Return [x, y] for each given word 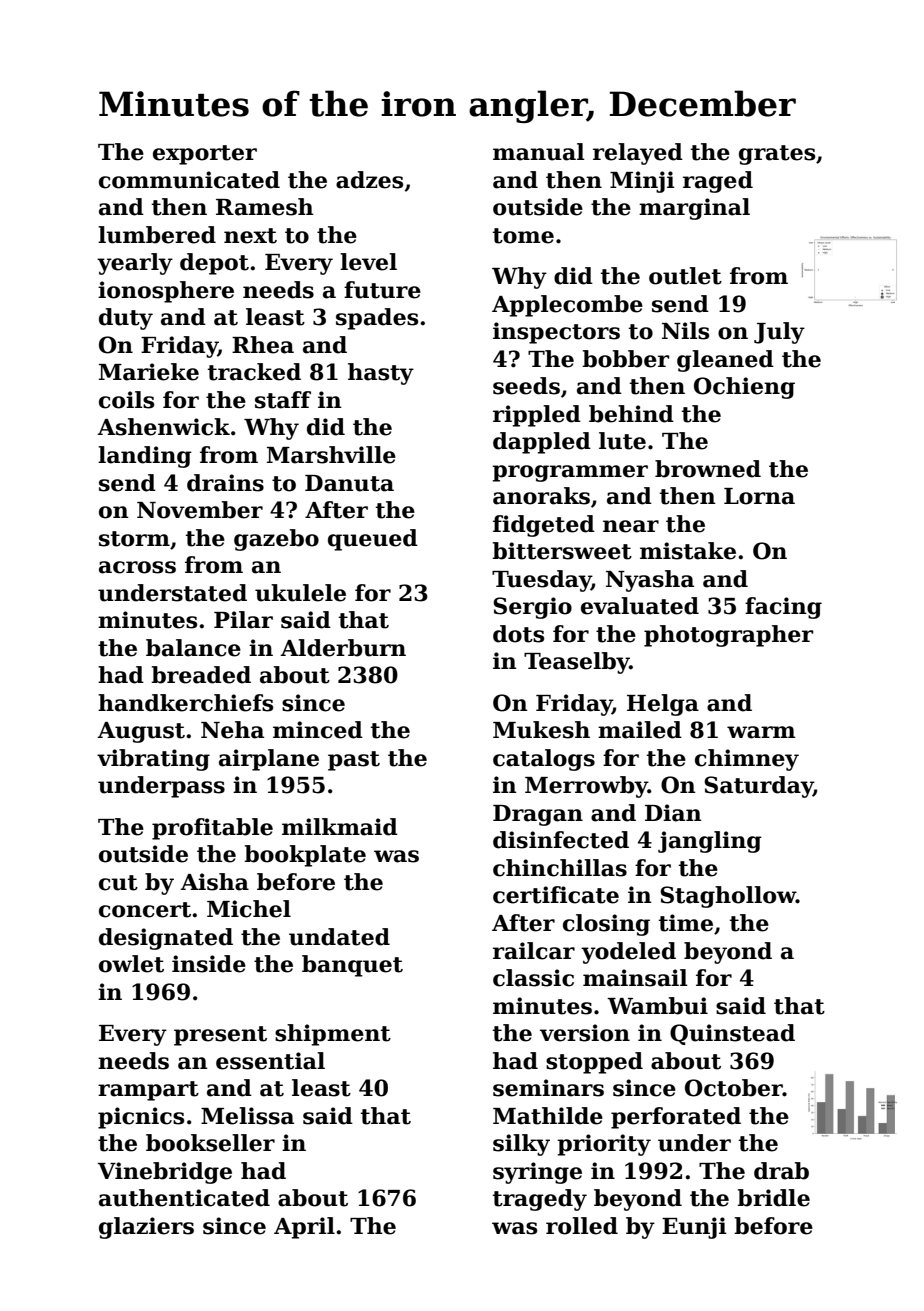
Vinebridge [165, 1173]
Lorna [759, 496]
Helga [663, 705]
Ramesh [265, 207]
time [686, 923]
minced [318, 730]
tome [523, 236]
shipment [333, 1035]
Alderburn [343, 648]
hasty [381, 374]
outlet [685, 276]
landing [145, 457]
